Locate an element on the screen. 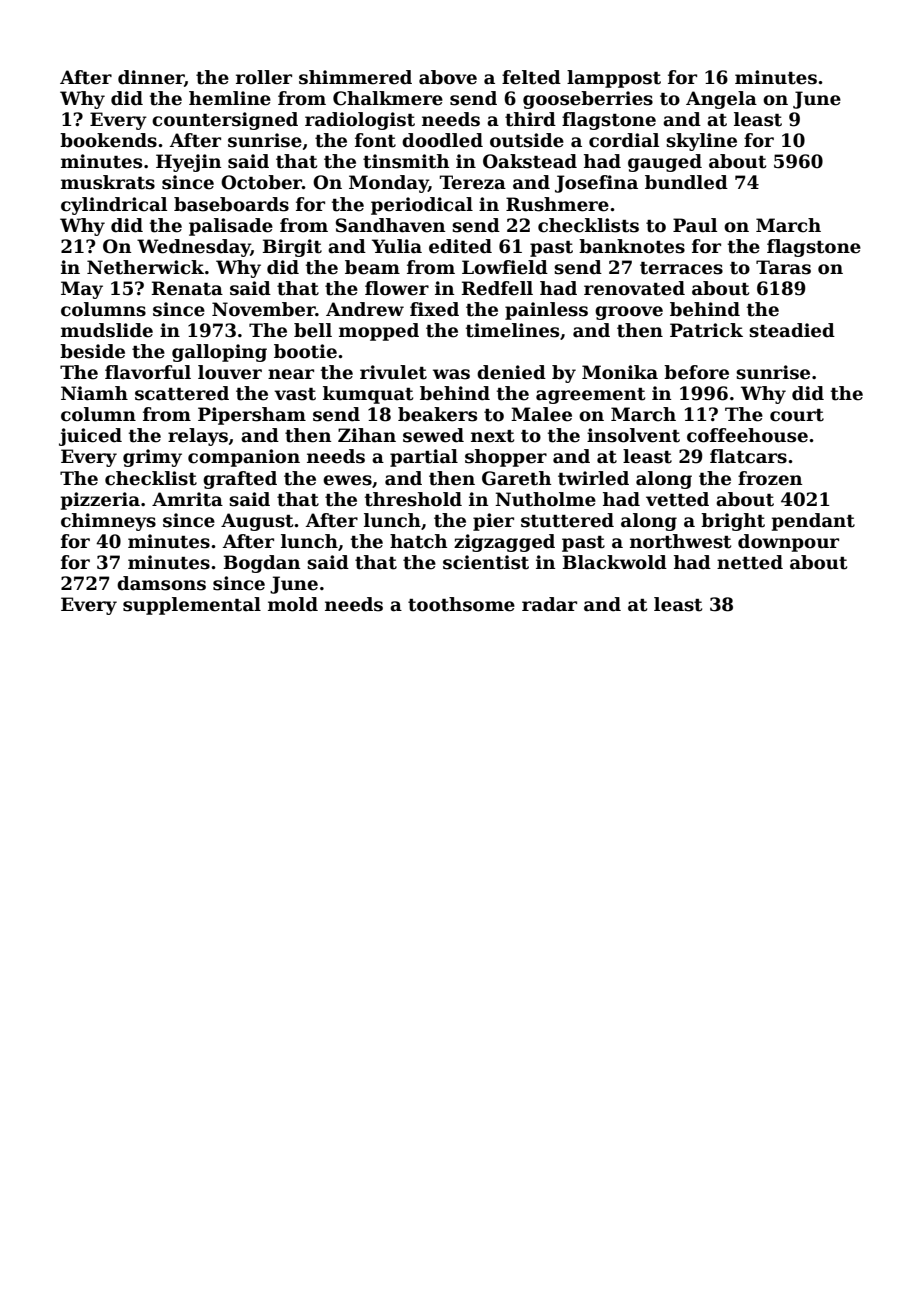 This screenshot has height=1311, width=924. radar is located at coordinates (549, 604).
